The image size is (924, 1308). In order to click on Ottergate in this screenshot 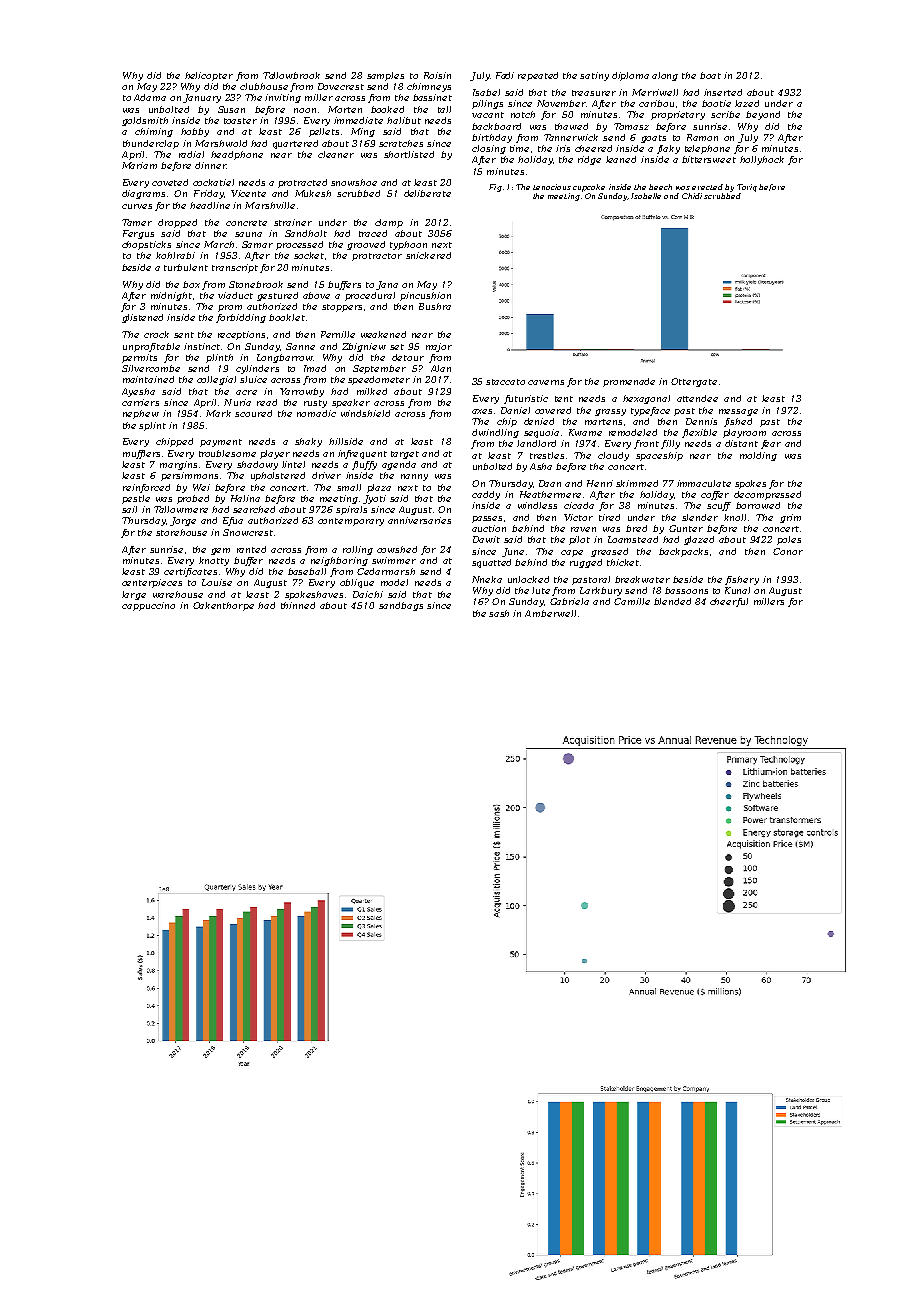, I will do `click(694, 382)`.
